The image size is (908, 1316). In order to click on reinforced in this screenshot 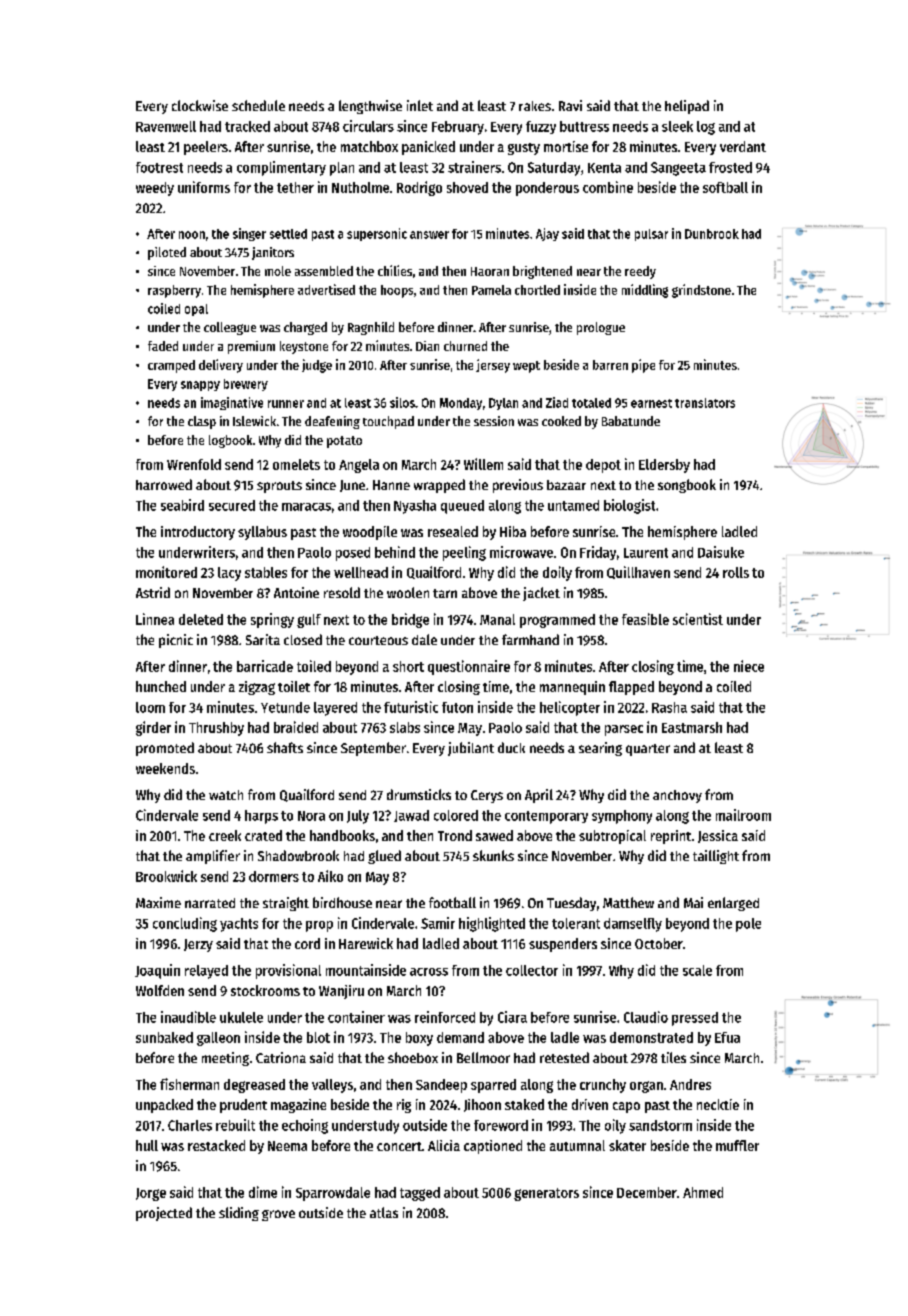, I will do `click(445, 1017)`.
